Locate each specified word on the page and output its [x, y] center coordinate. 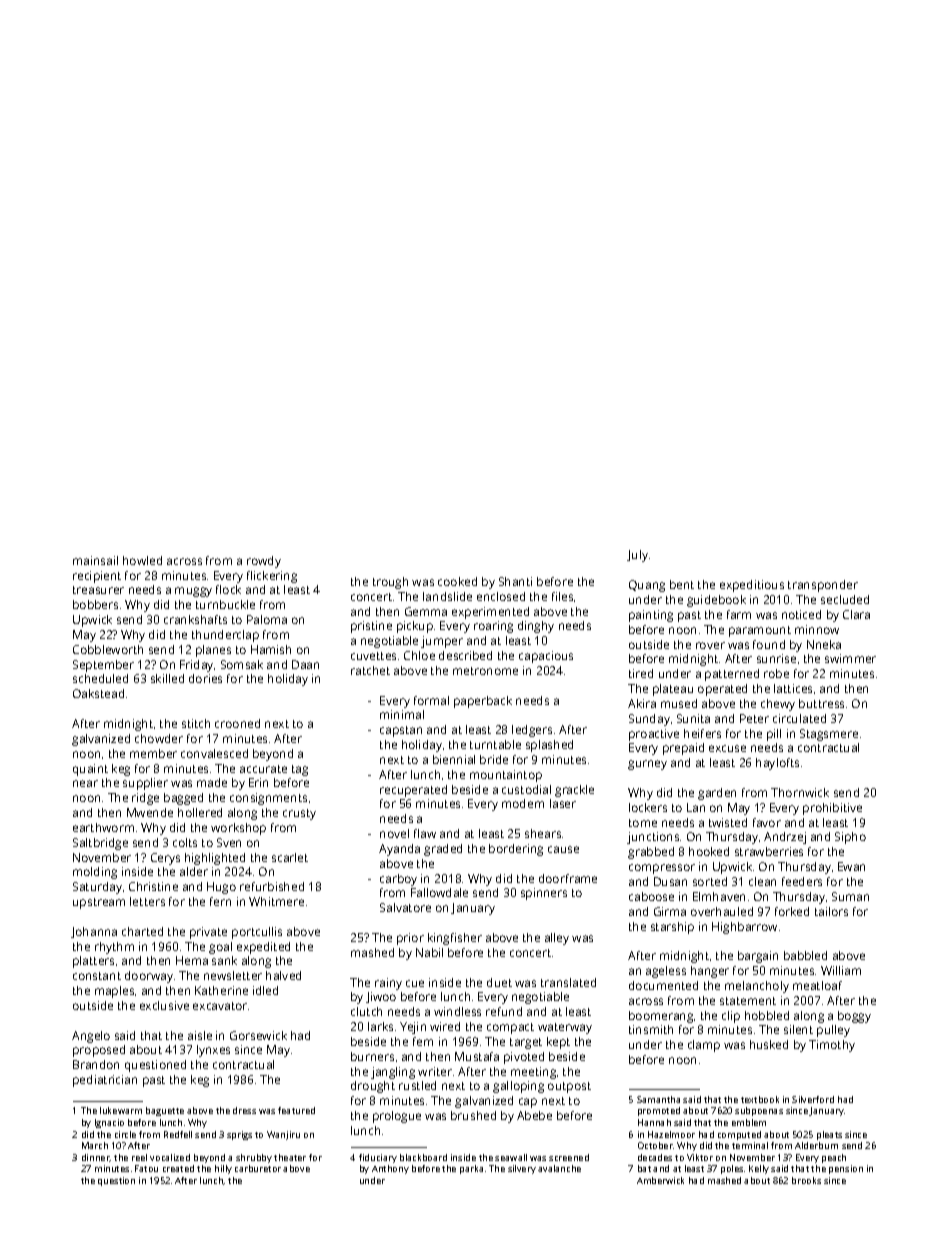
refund [504, 1011]
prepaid [683, 749]
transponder [823, 586]
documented [663, 985]
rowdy [264, 562]
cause [563, 849]
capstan [401, 731]
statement [748, 1001]
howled [142, 560]
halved [283, 975]
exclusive [164, 1005]
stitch [196, 723]
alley [557, 939]
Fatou [146, 1168]
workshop [238, 829]
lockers [648, 807]
